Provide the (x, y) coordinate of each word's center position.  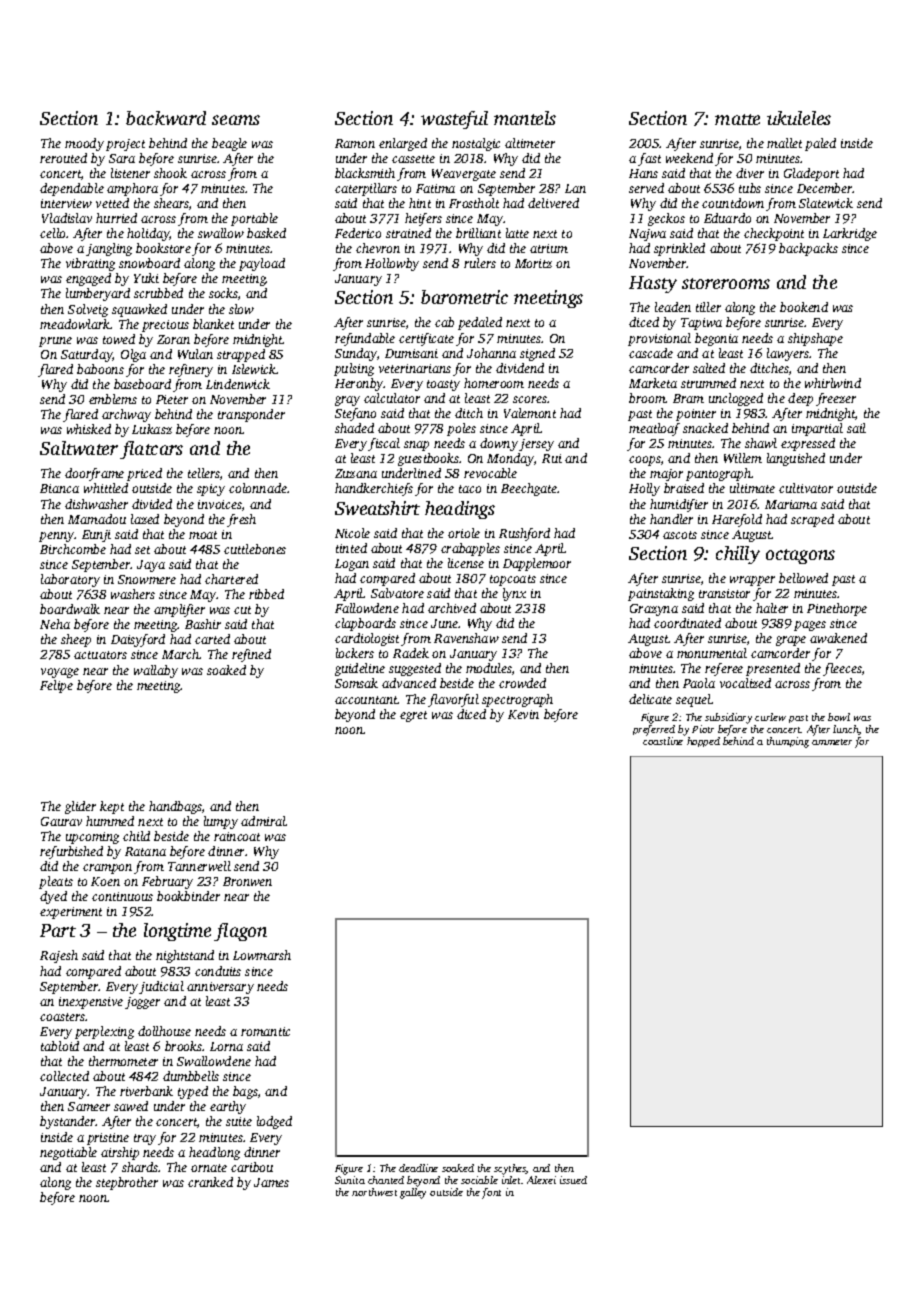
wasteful (454, 120)
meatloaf (654, 429)
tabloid (60, 1046)
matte (737, 119)
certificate (426, 339)
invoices (220, 504)
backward (166, 118)
